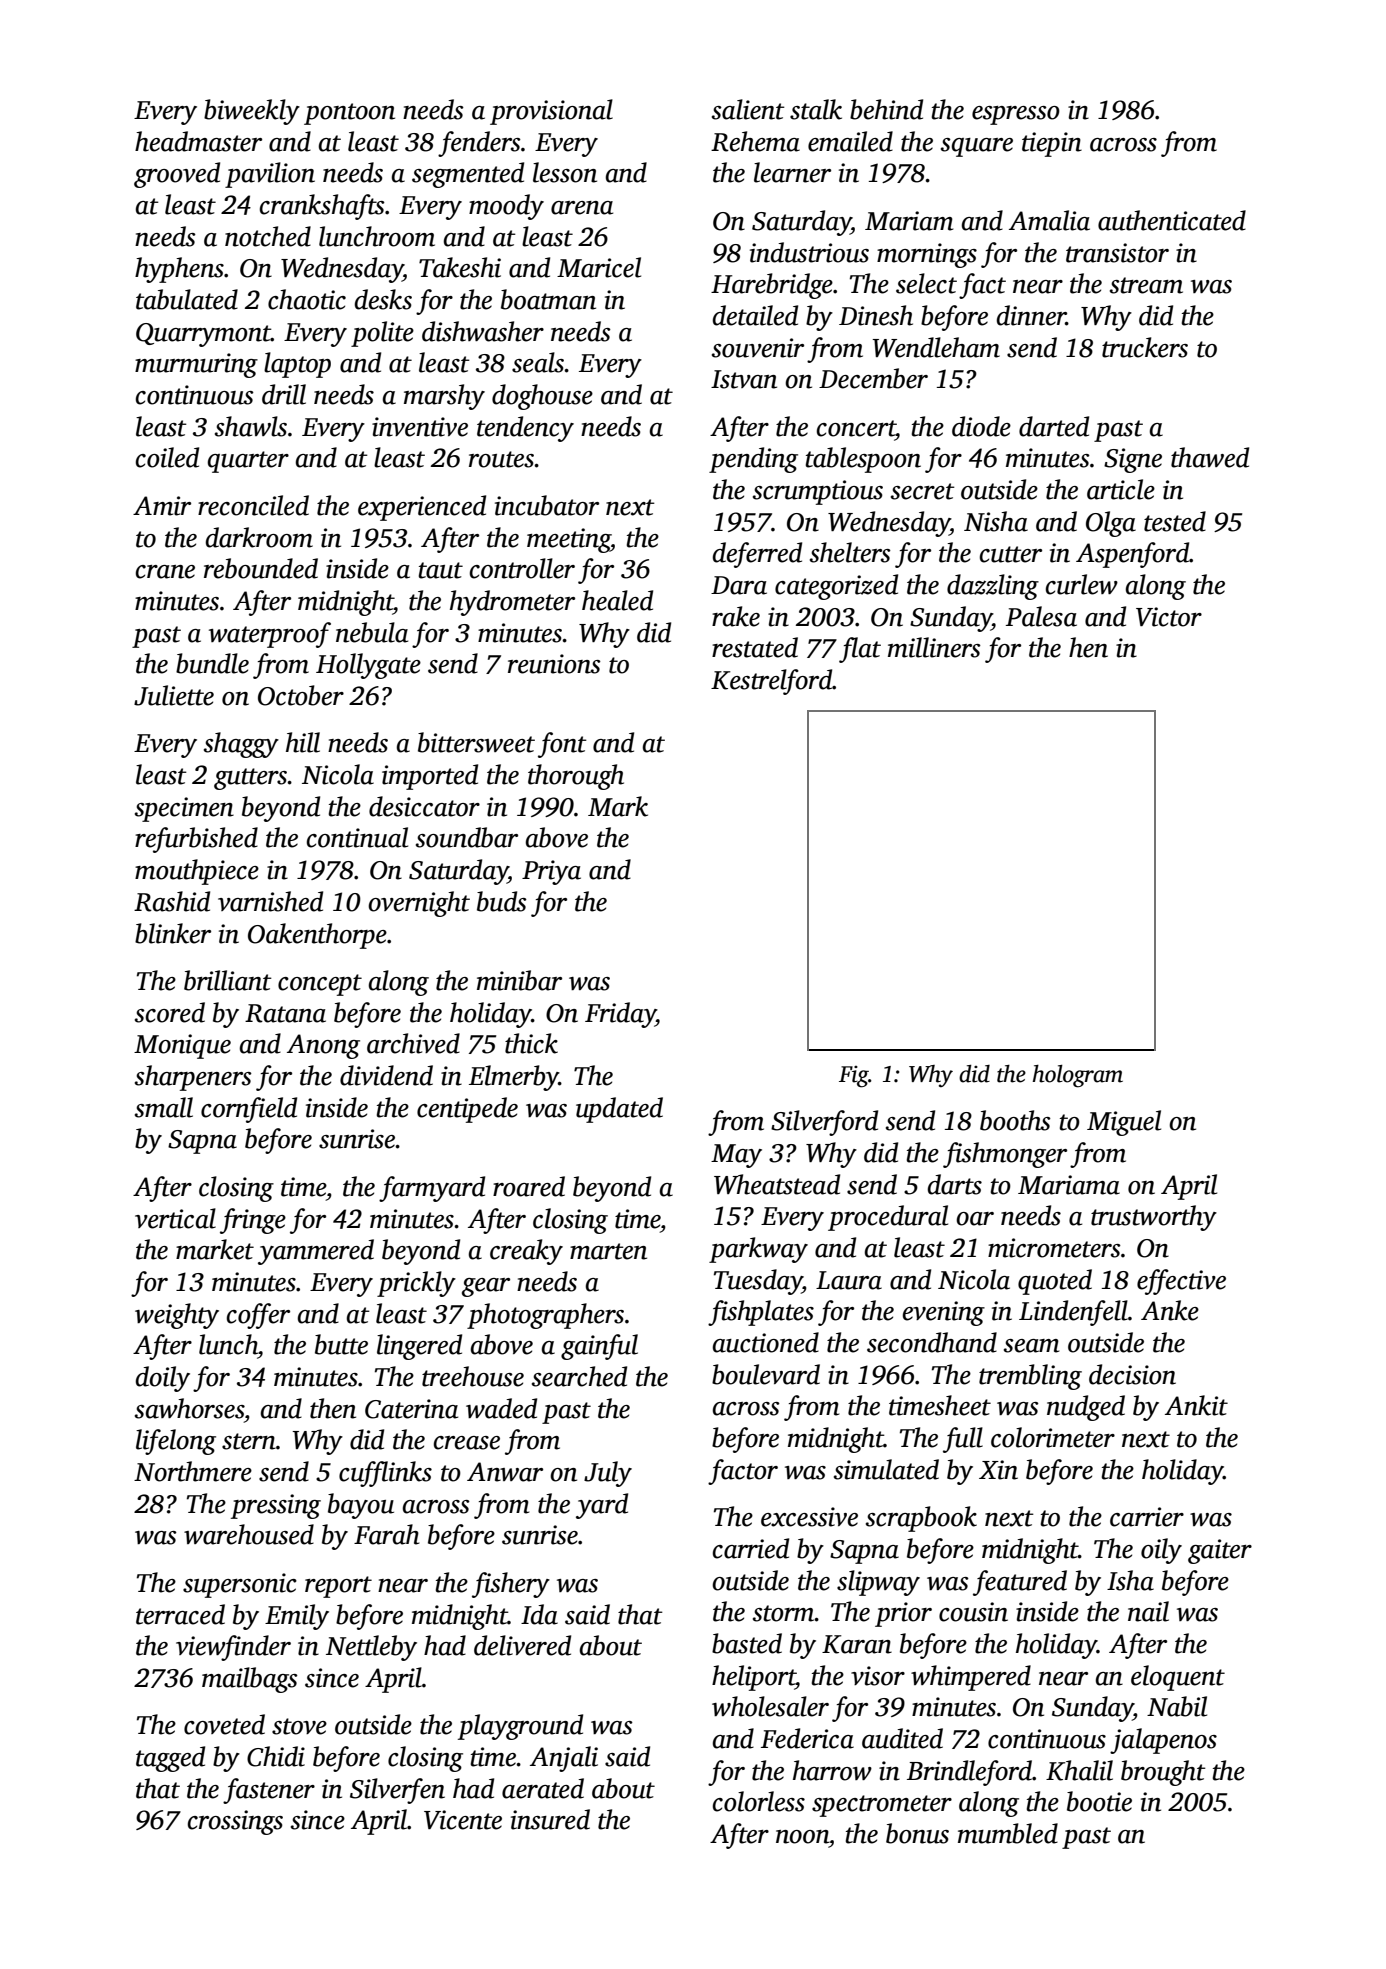  Describe the element at coordinates (349, 114) in the screenshot. I see `pontoon` at that location.
